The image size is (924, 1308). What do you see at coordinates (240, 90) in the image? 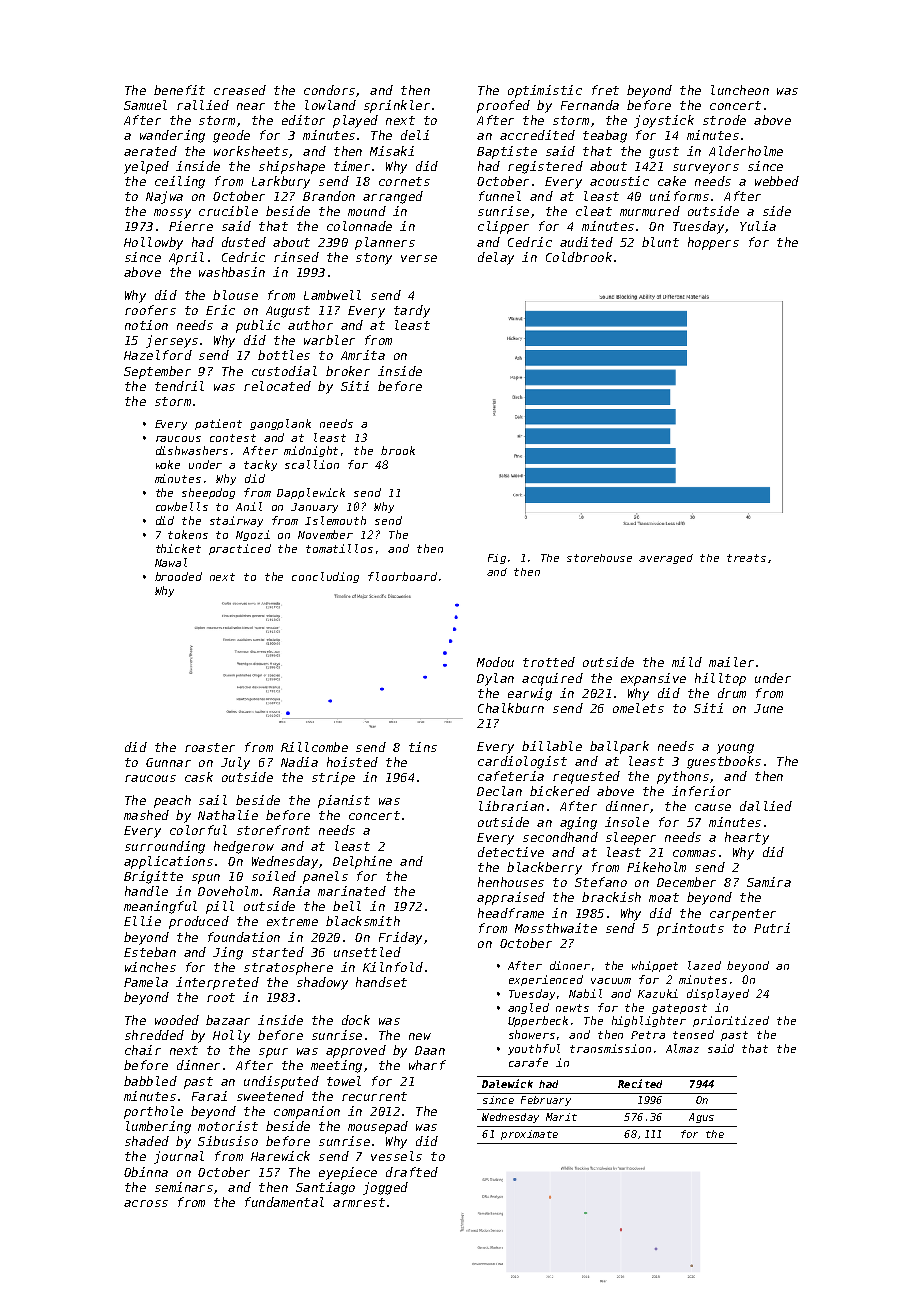
I see `creased` at bounding box center [240, 90].
